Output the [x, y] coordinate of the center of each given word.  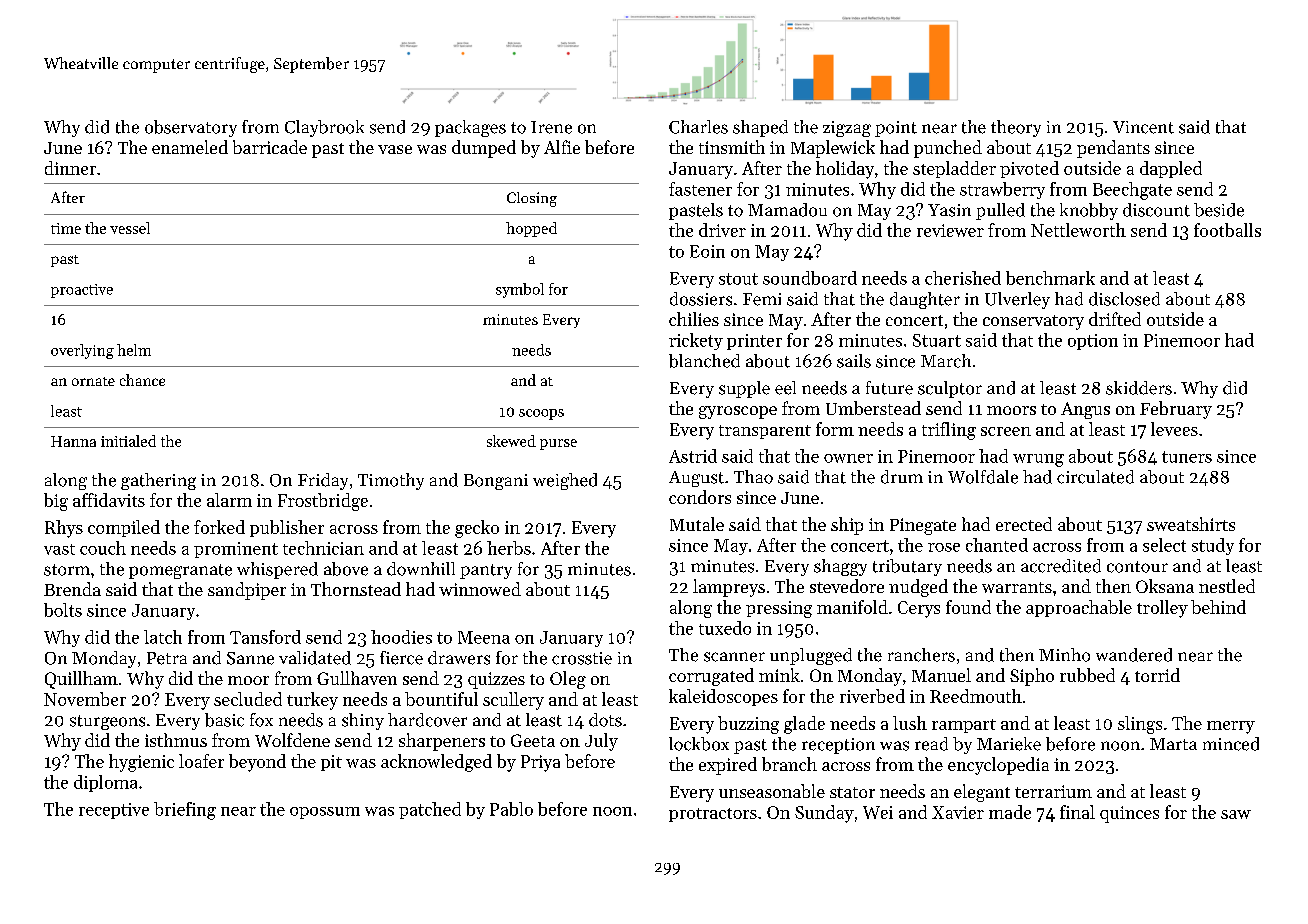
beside [1219, 210]
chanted [997, 545]
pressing [779, 609]
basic [224, 720]
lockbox [699, 744]
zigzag [847, 129]
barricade [270, 147]
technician [323, 548]
